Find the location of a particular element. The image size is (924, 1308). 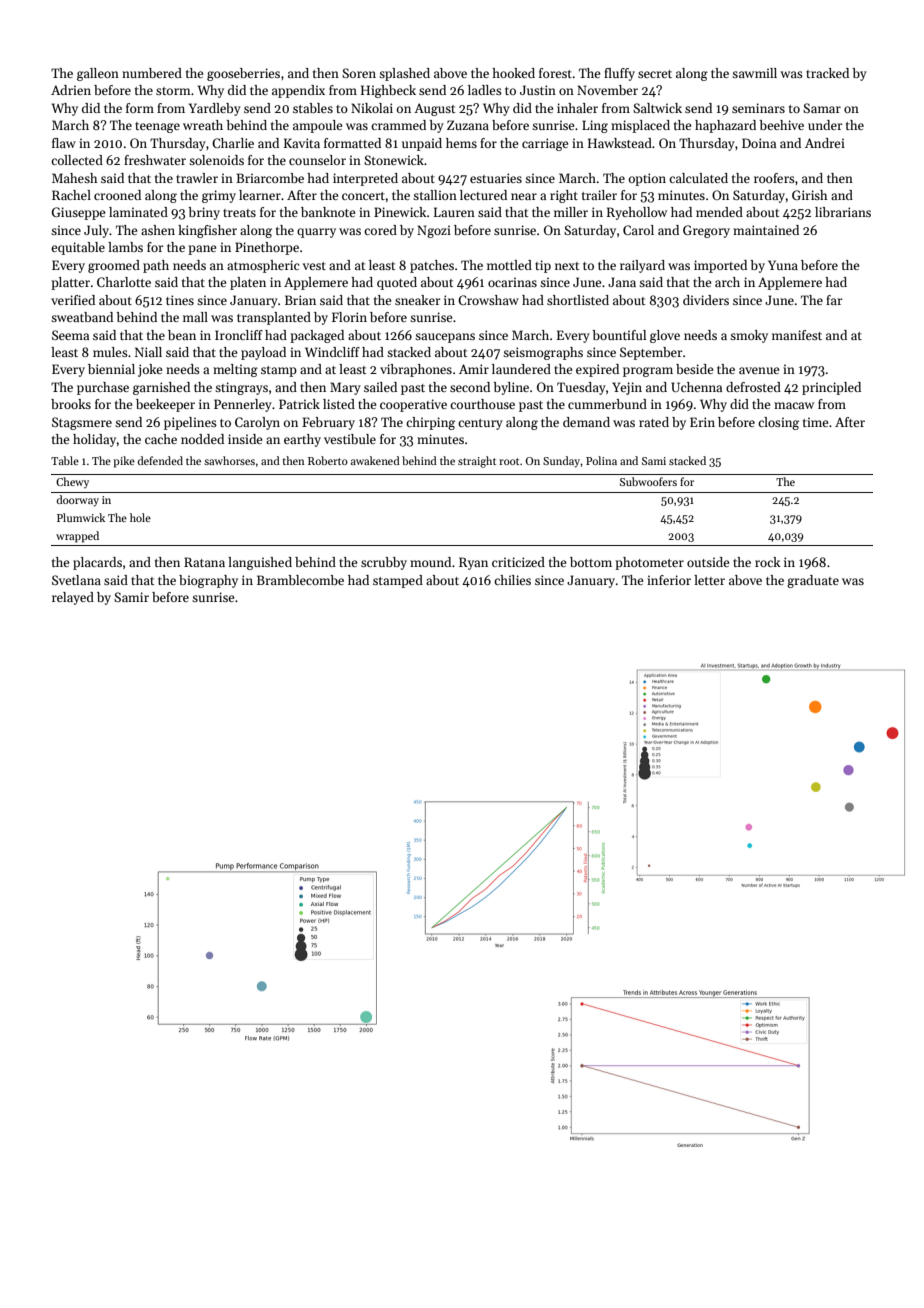

tracked is located at coordinates (827, 73).
